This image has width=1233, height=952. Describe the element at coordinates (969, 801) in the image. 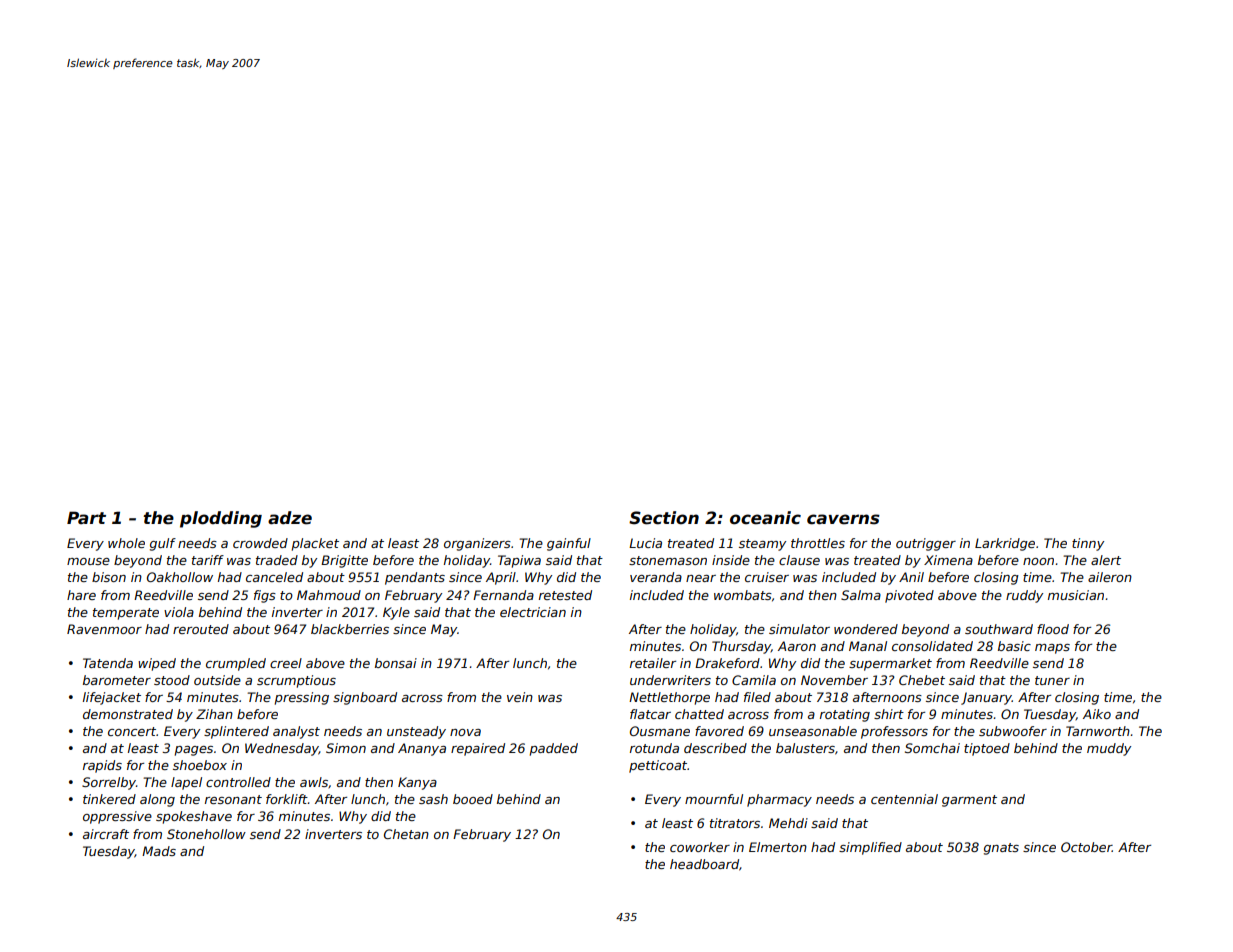

I see `garment` at that location.
